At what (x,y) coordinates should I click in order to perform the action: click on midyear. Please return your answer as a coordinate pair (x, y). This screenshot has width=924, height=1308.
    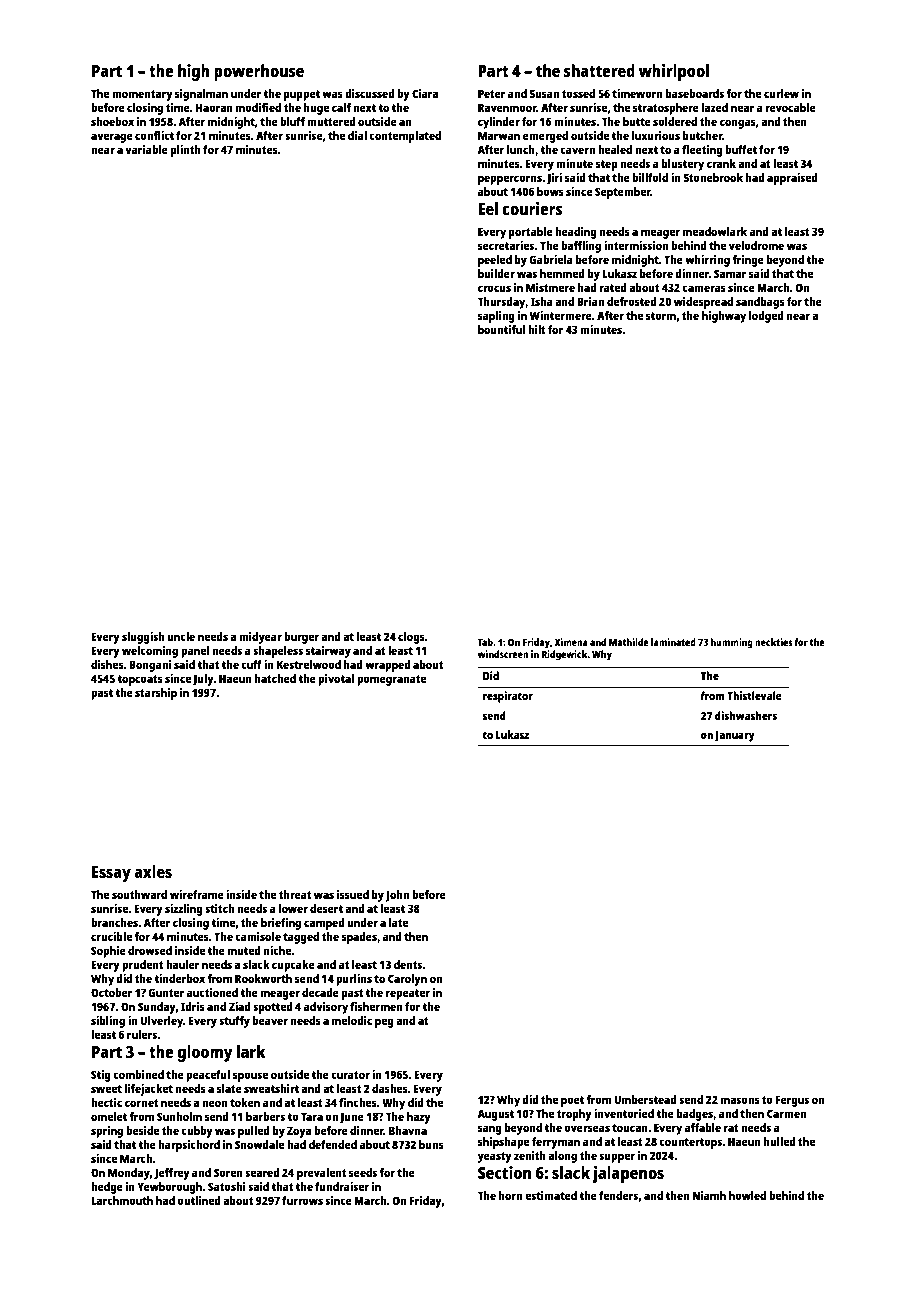
    Looking at the image, I should click on (260, 638).
